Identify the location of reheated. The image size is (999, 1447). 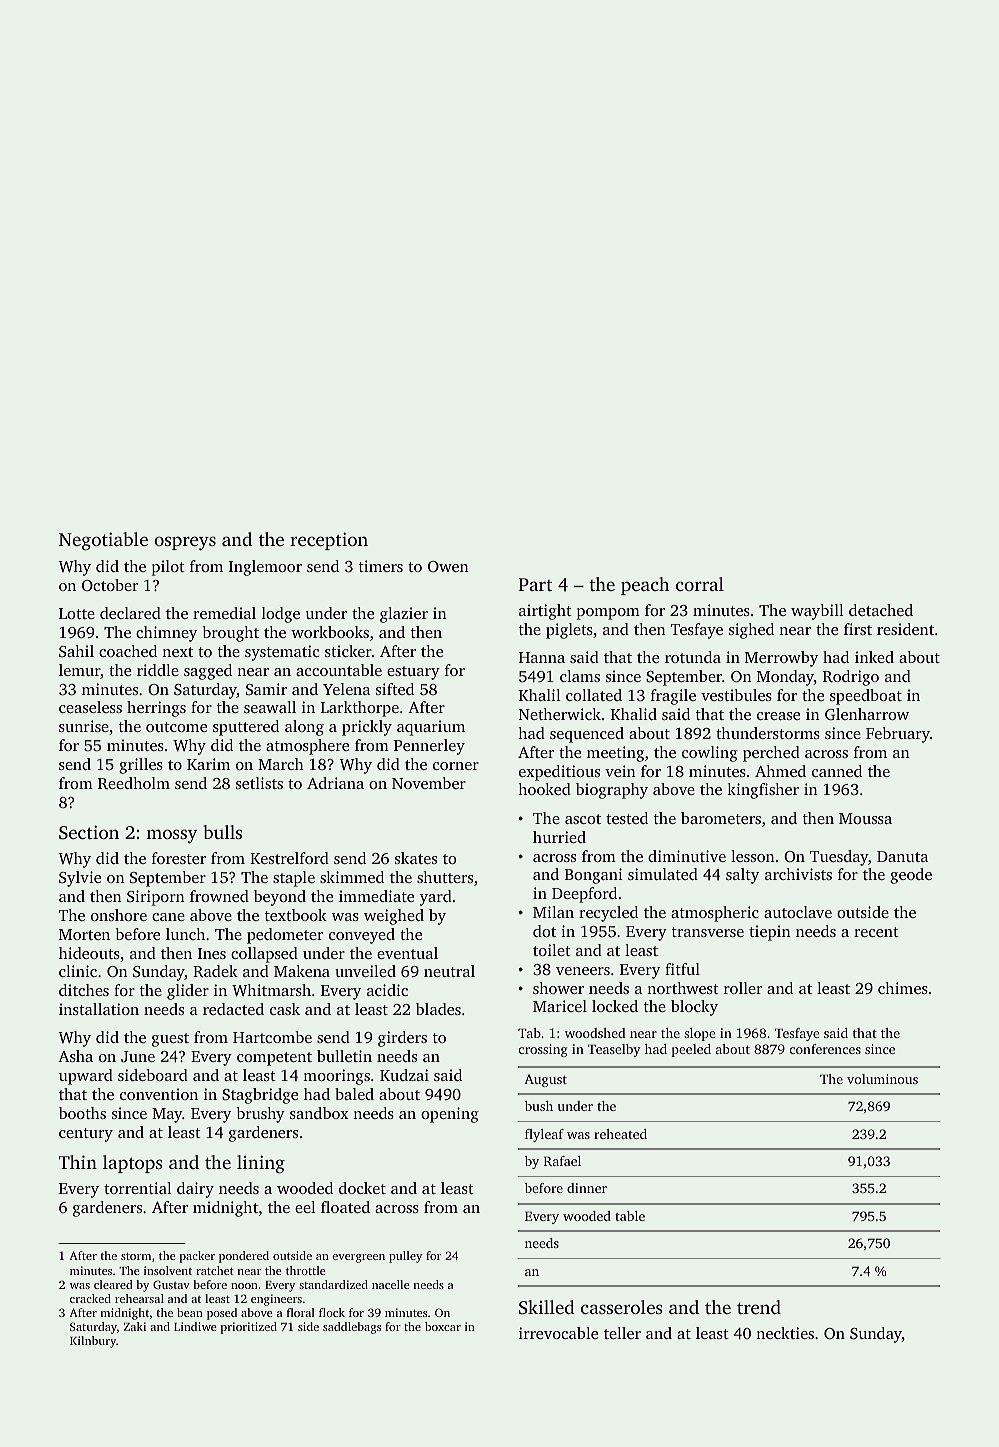
(620, 1134).
